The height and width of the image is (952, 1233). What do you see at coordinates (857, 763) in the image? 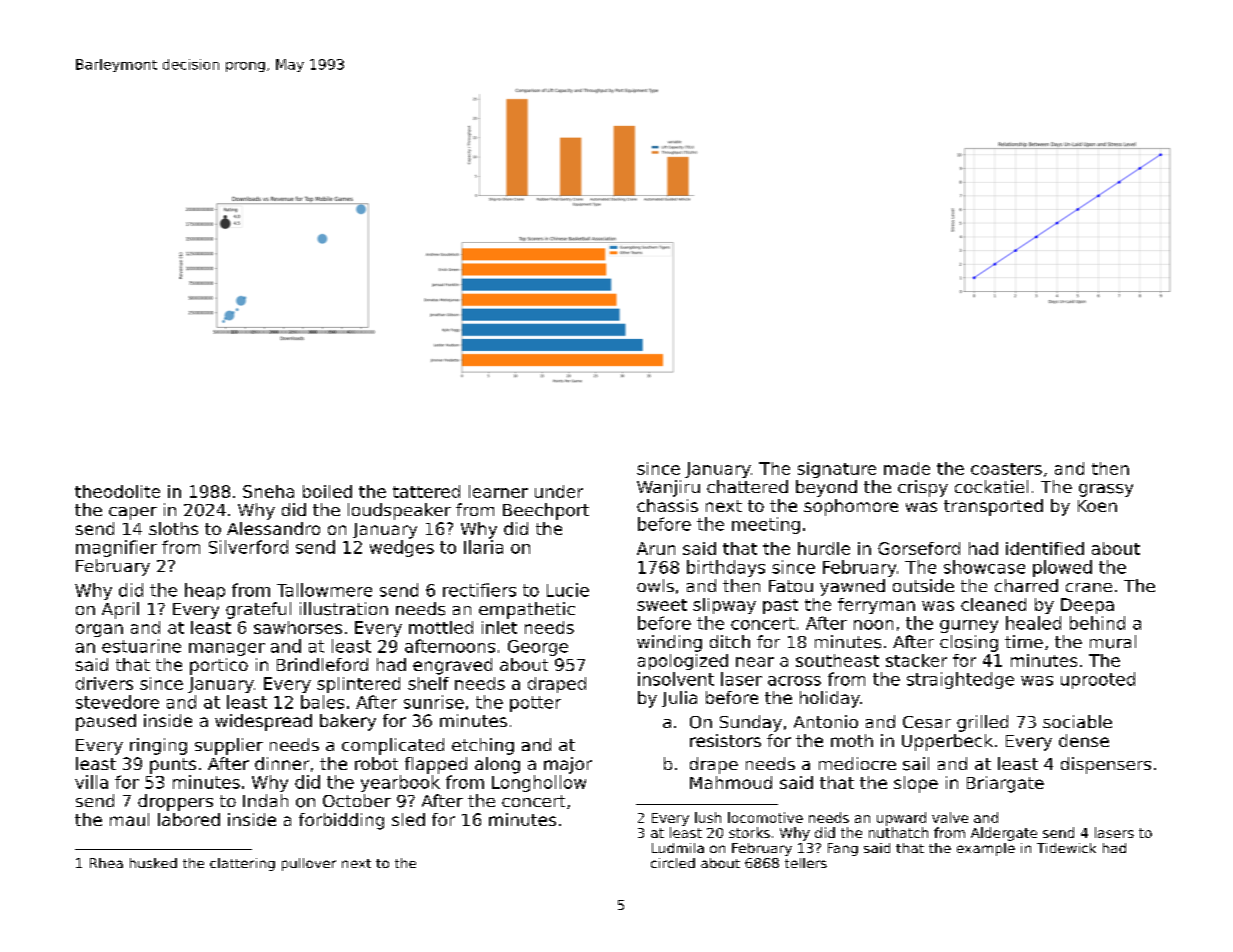
I see `mediocre` at bounding box center [857, 763].
